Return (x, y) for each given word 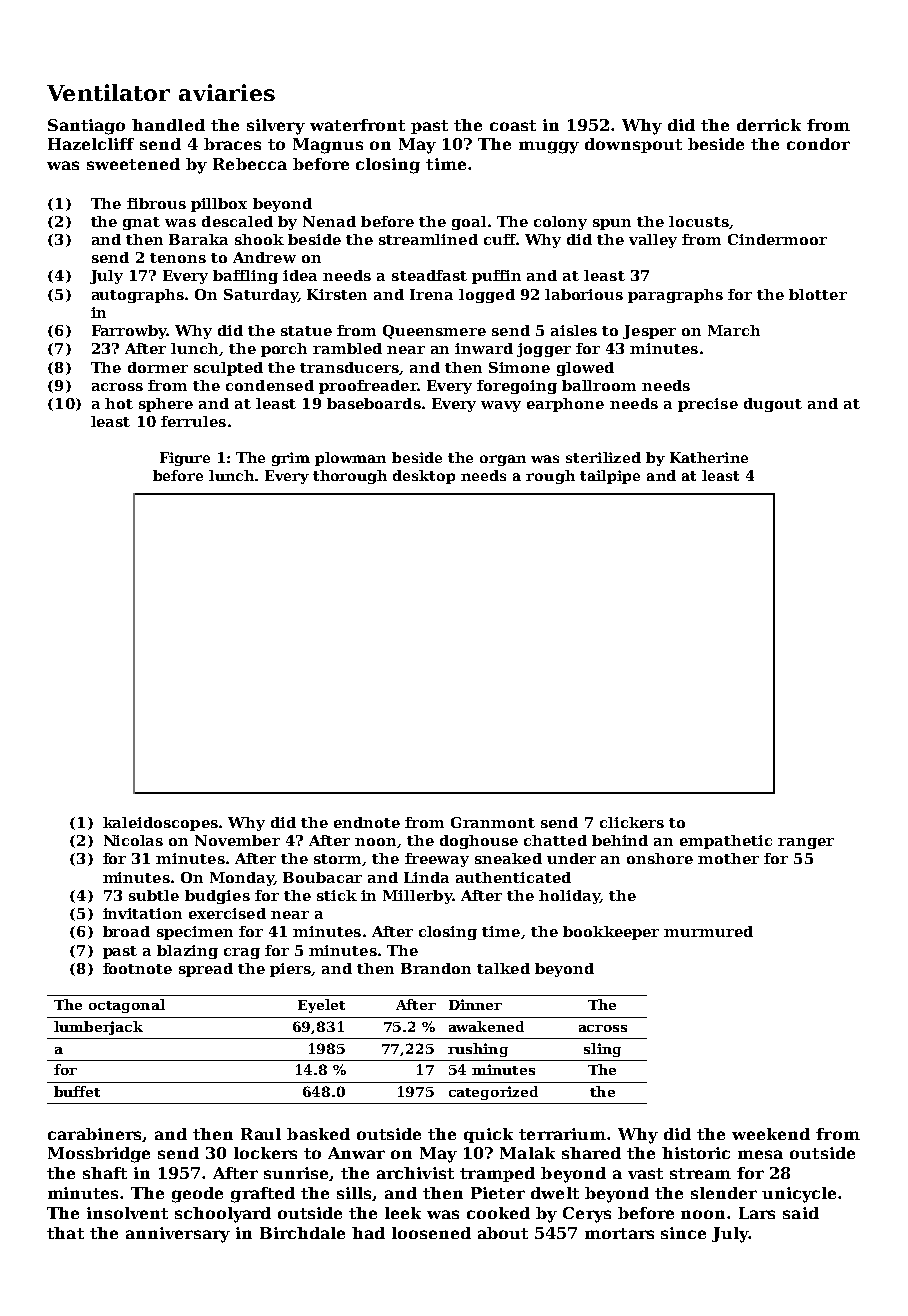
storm (337, 859)
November (237, 840)
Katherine (709, 457)
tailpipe (610, 477)
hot (119, 403)
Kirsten (337, 294)
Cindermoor (777, 239)
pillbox (219, 205)
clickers (632, 822)
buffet (77, 1091)
